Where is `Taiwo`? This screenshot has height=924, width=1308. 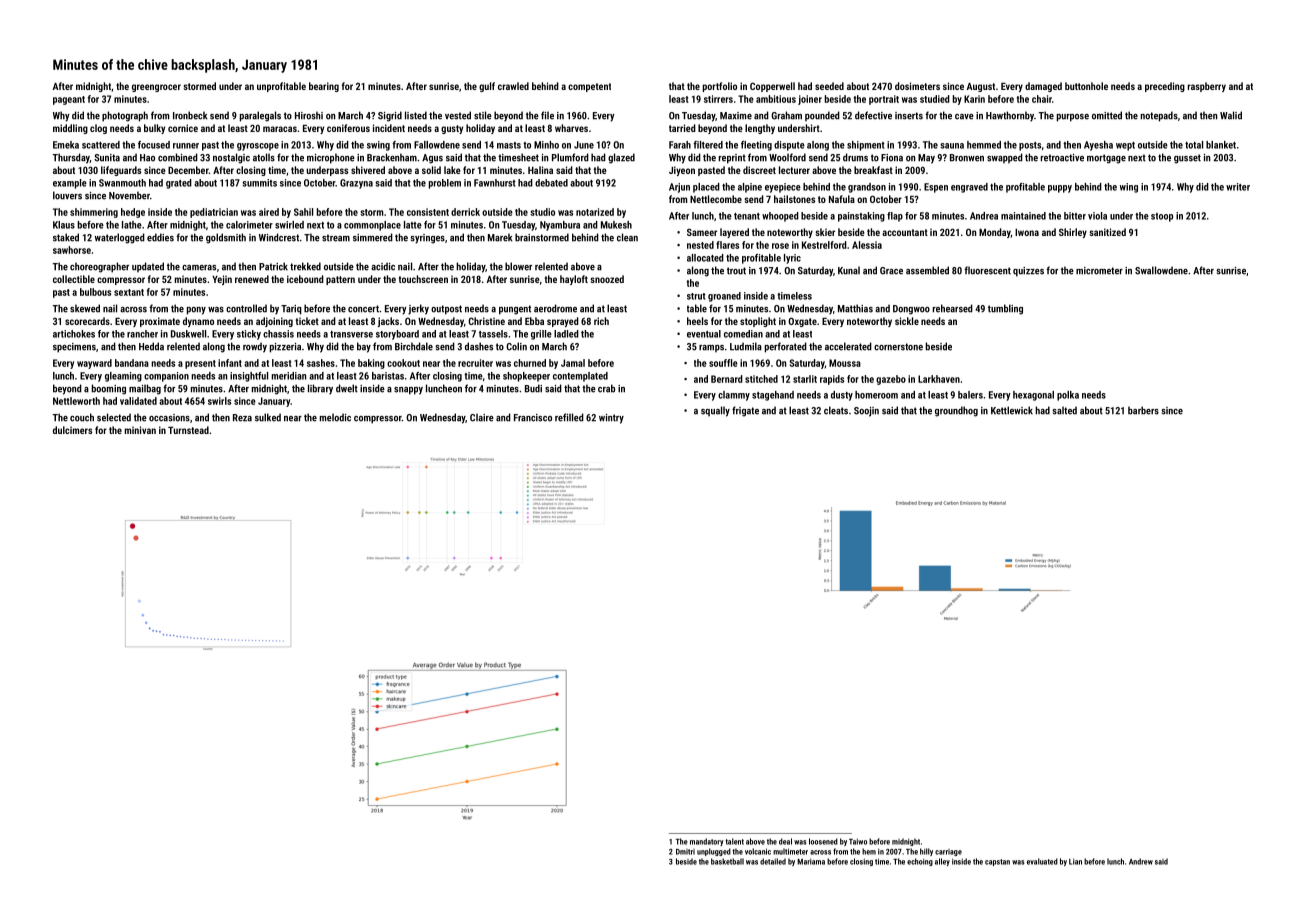
Taiwo is located at coordinates (858, 841).
